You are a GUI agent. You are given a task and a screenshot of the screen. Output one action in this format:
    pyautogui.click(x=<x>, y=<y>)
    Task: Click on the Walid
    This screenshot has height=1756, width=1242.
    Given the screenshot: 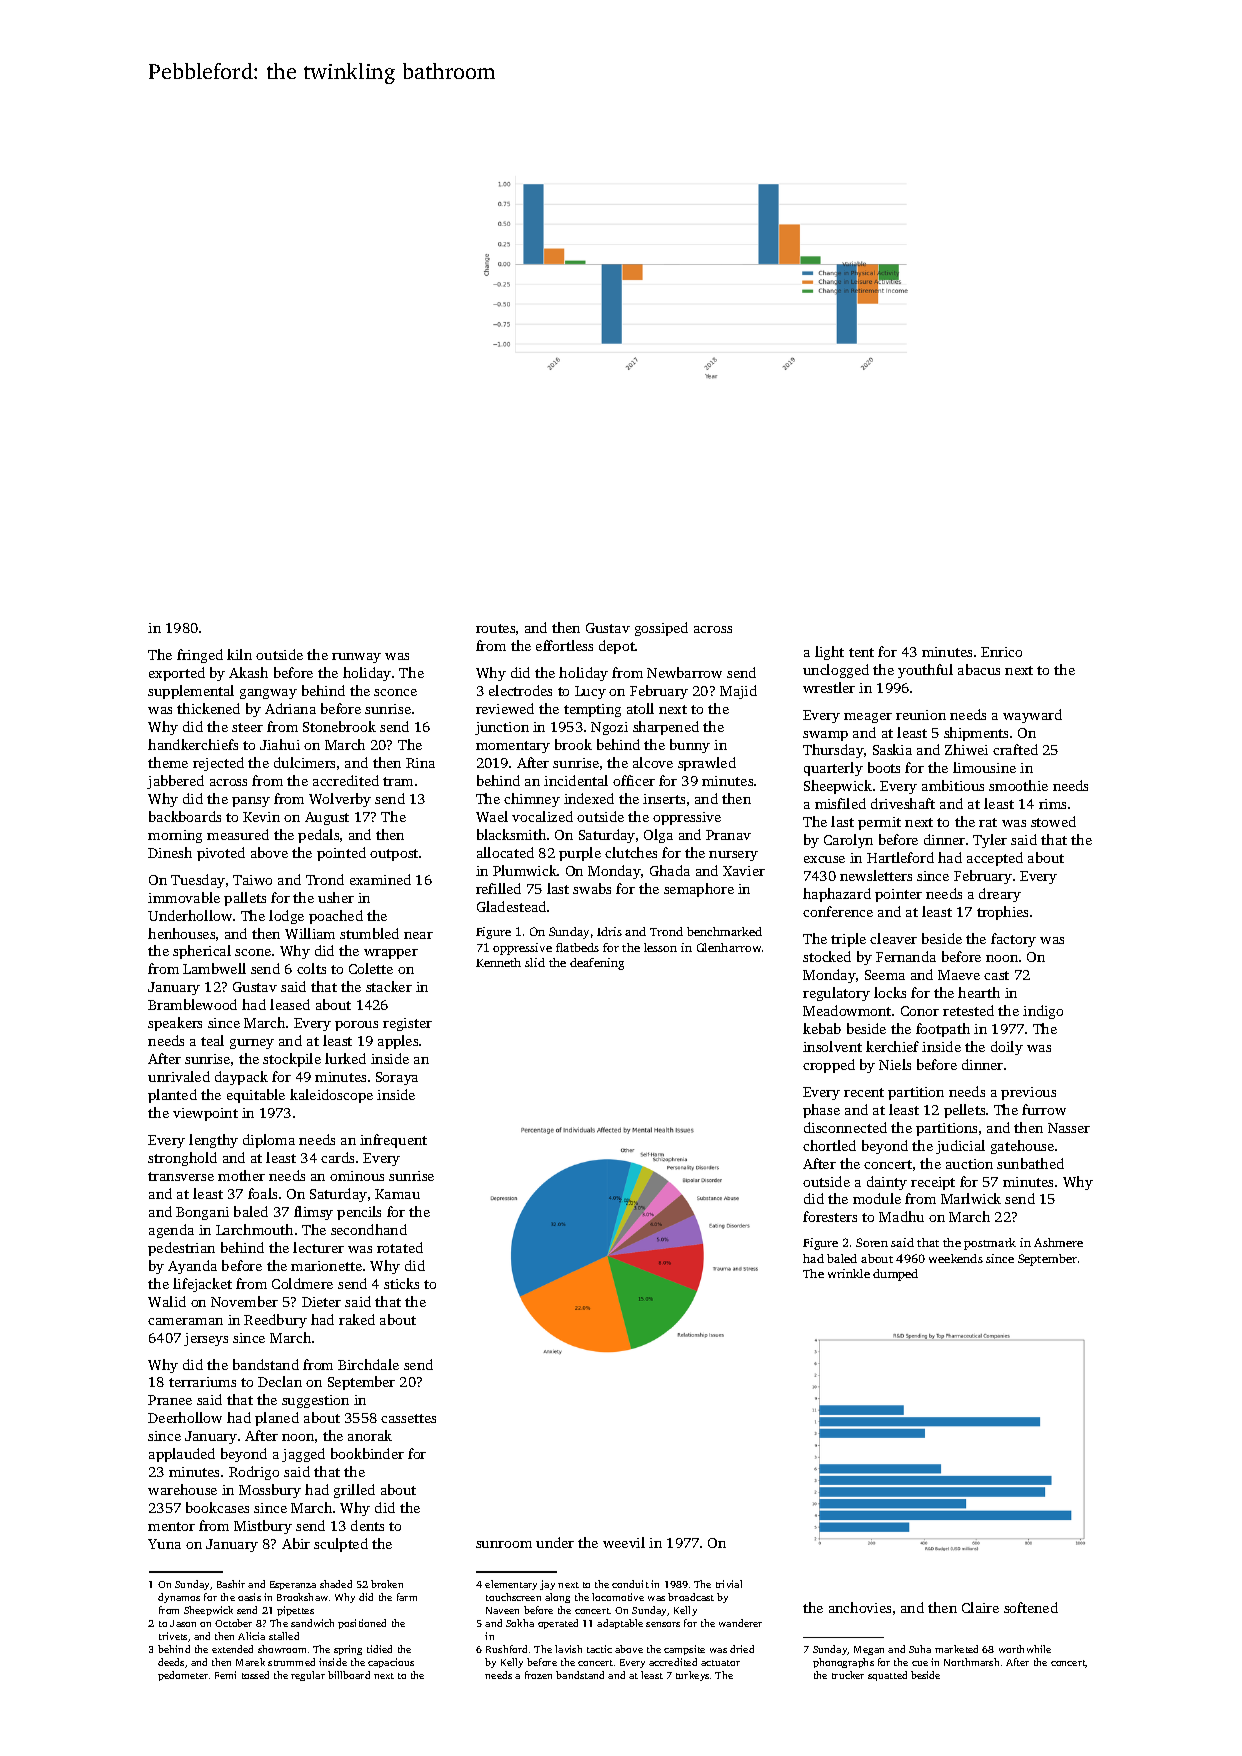 What is the action you would take?
    pyautogui.click(x=167, y=1301)
